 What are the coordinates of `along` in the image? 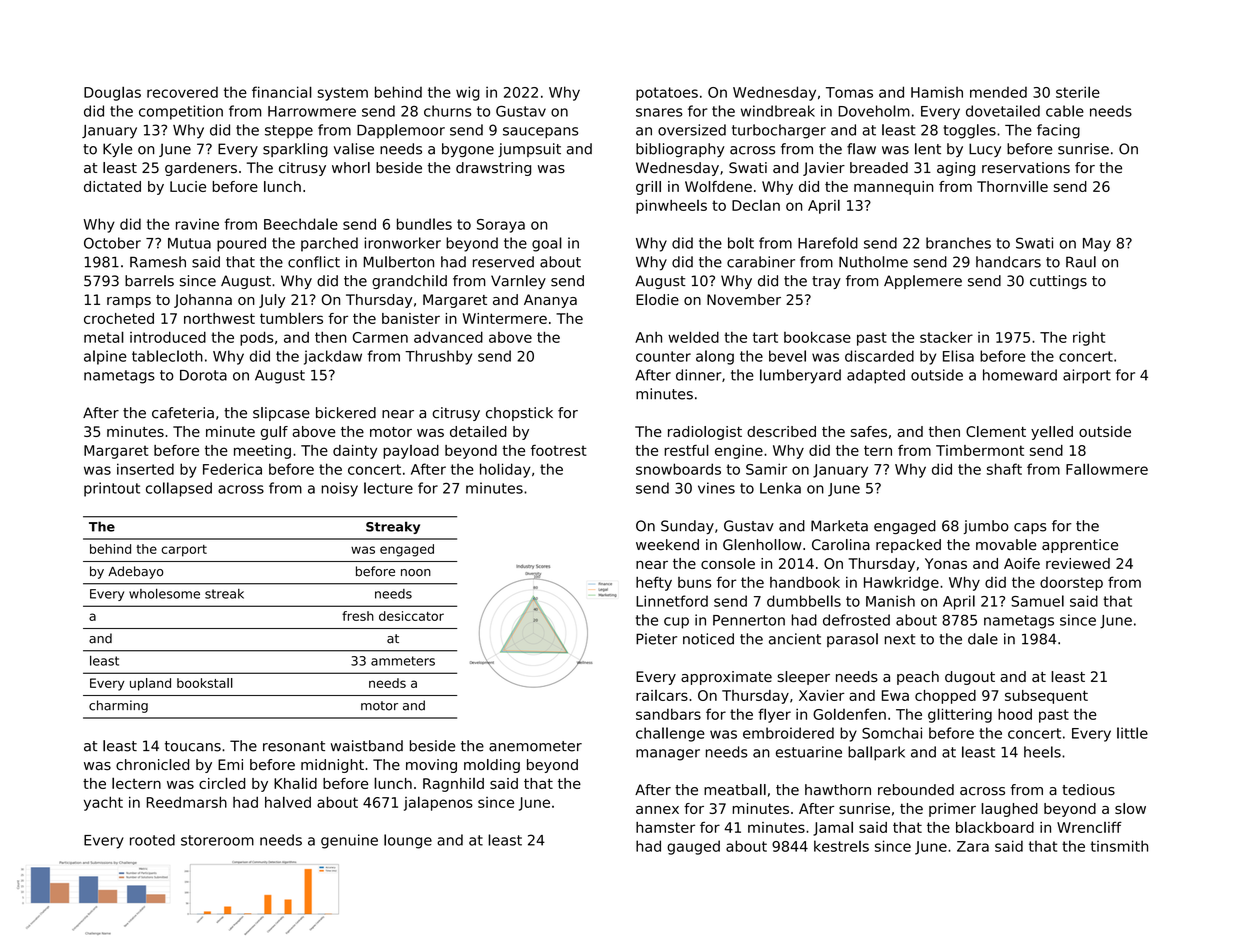 It's located at (715, 357).
